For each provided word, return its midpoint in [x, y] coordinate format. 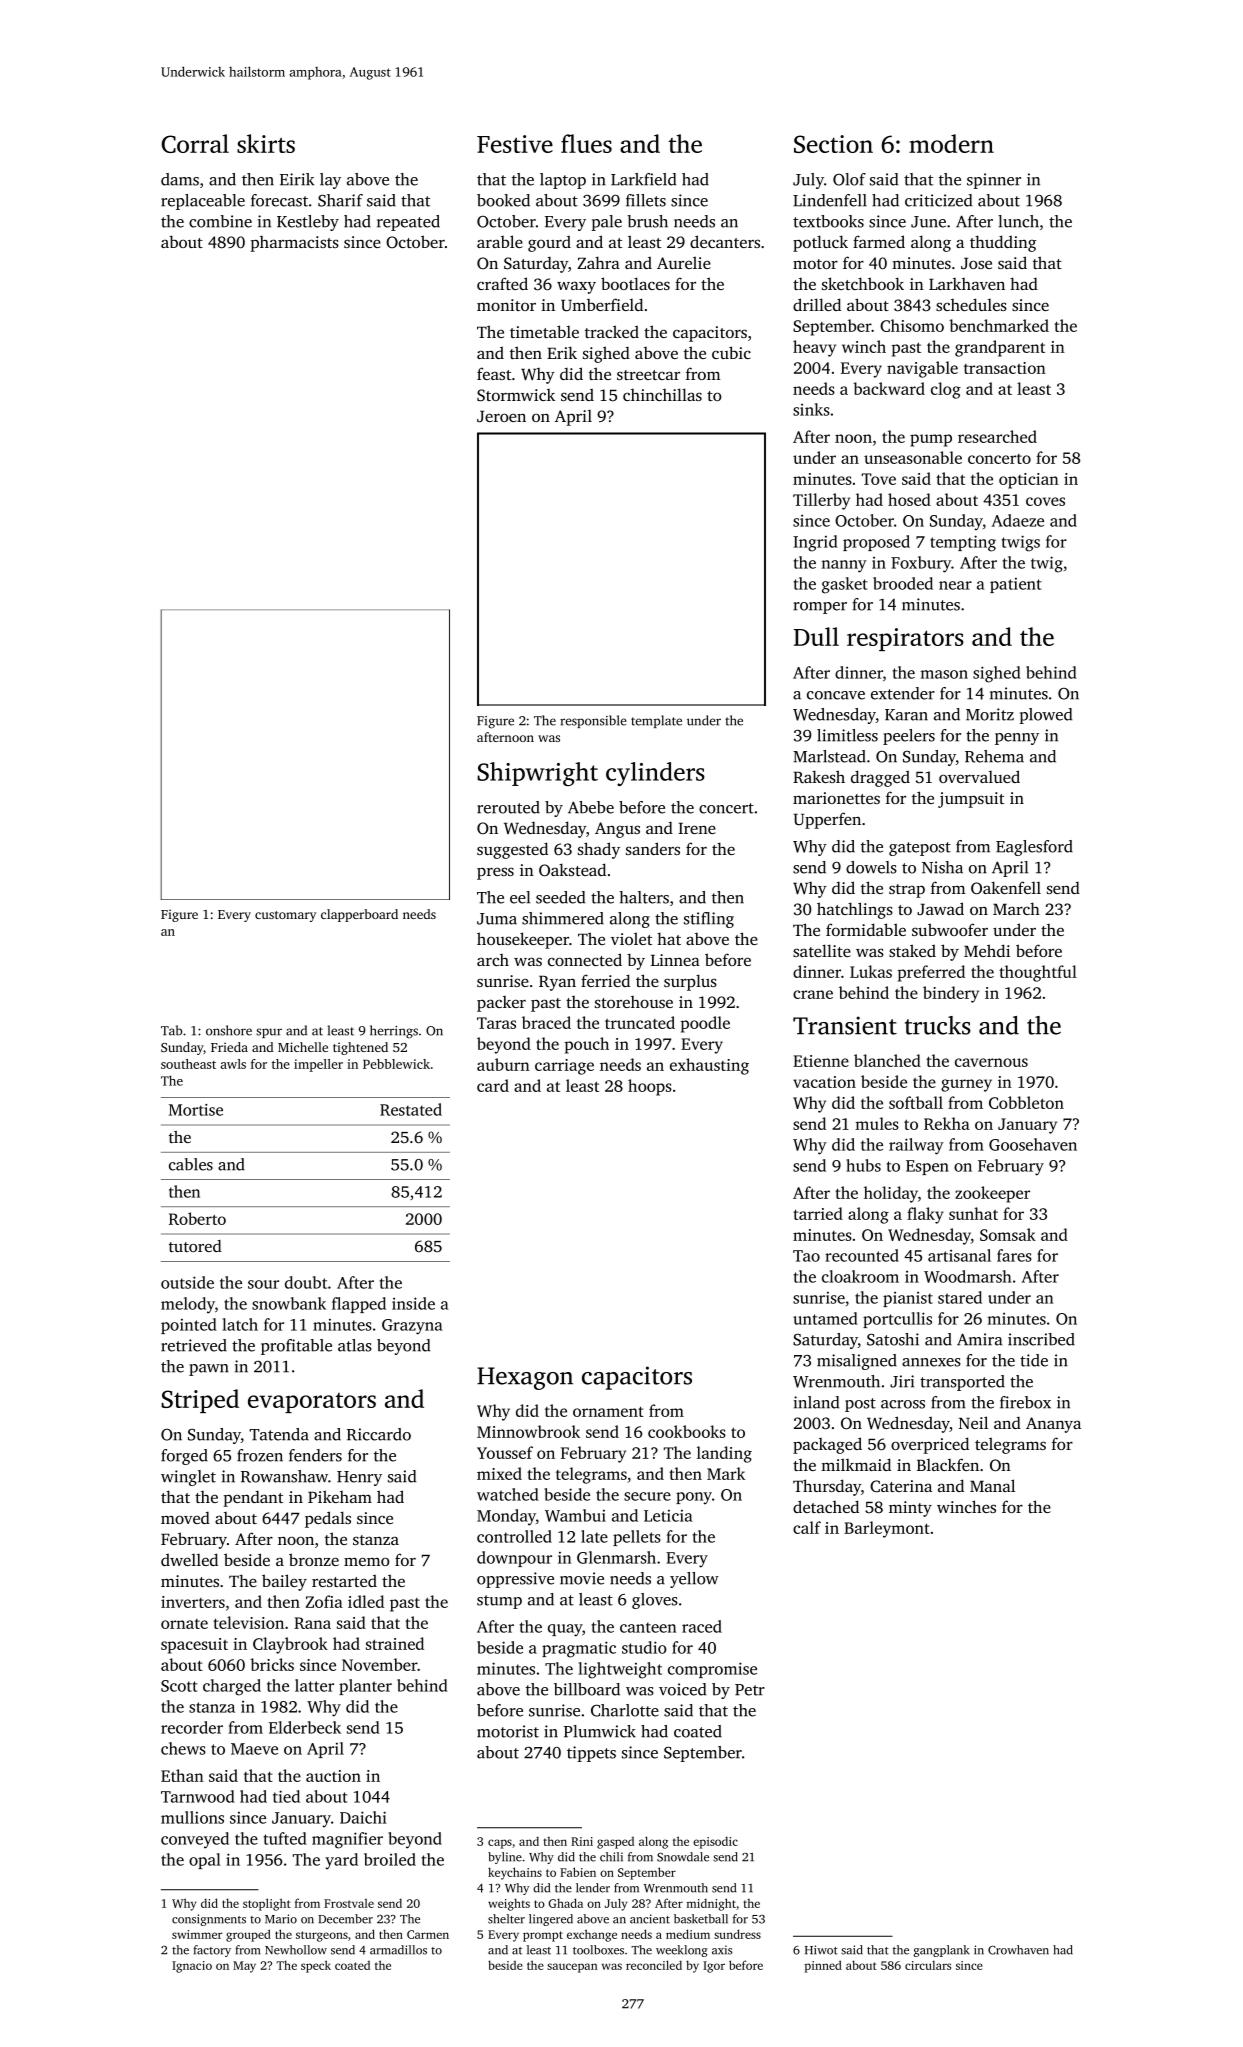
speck [316, 1966]
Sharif [340, 200]
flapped [359, 1305]
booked [503, 200]
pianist [908, 1299]
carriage [564, 1067]
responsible [593, 721]
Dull [816, 636]
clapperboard [359, 915]
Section [833, 144]
